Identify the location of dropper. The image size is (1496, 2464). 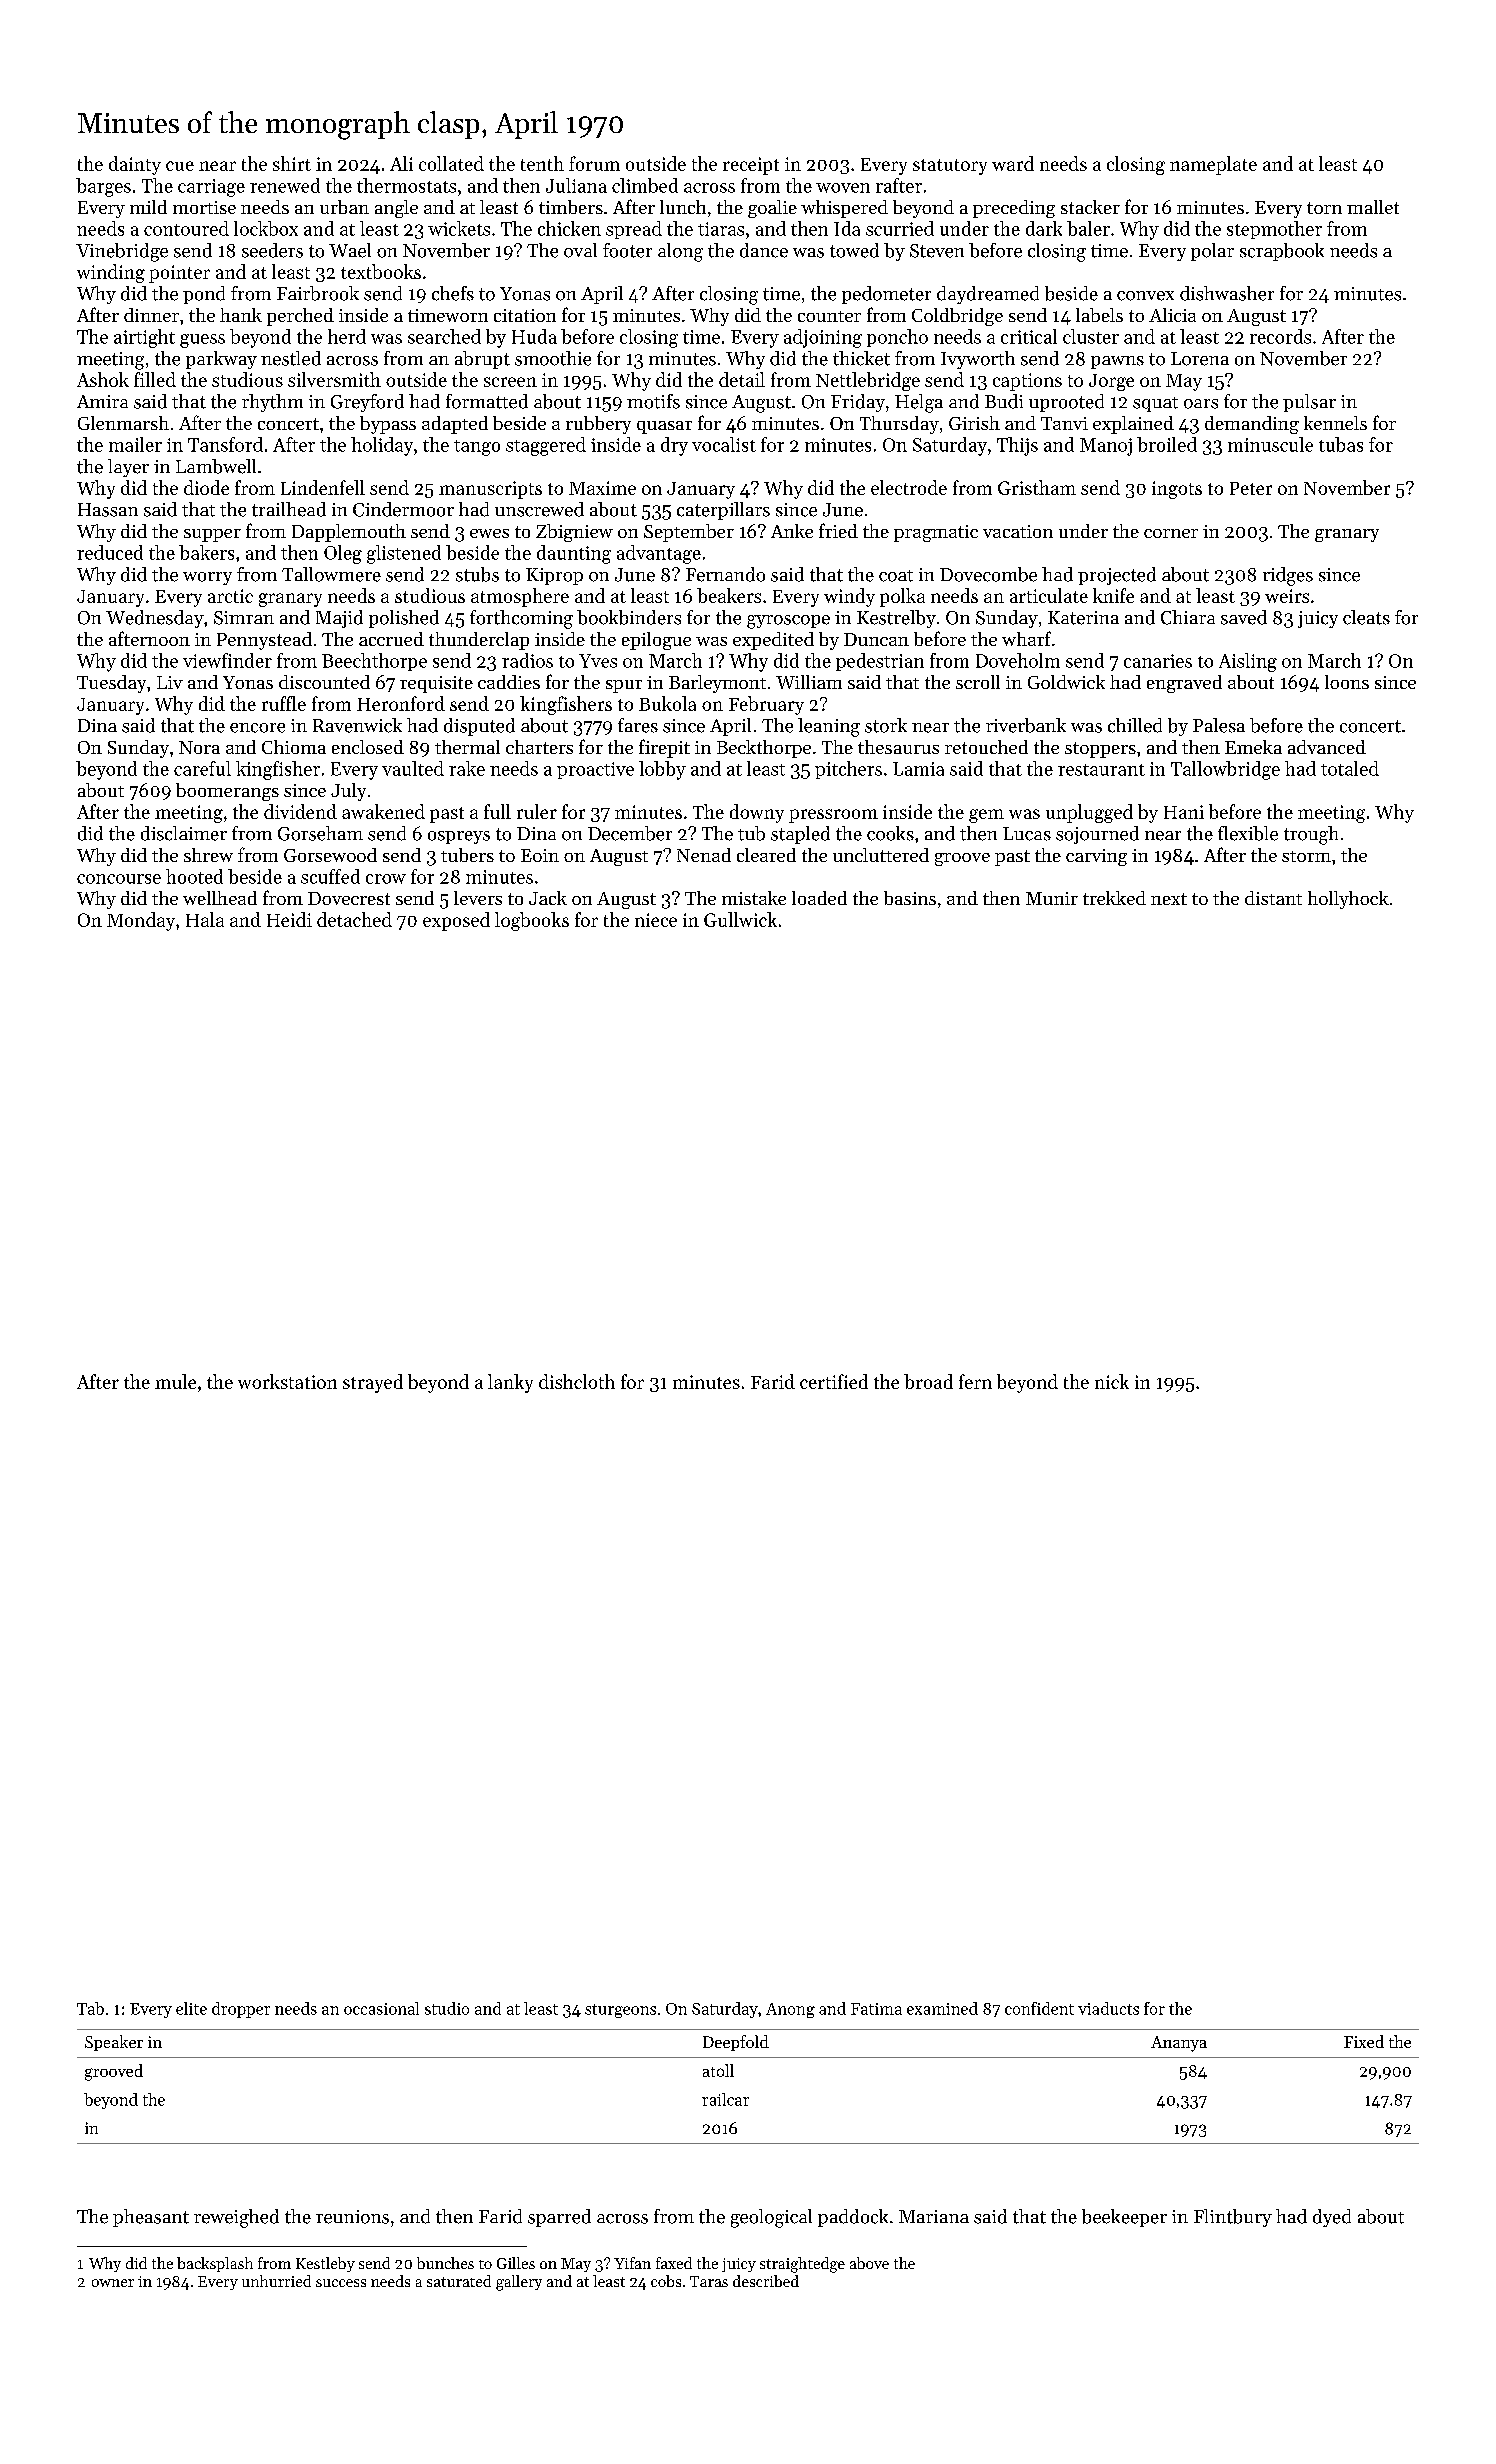
(241, 2010).
